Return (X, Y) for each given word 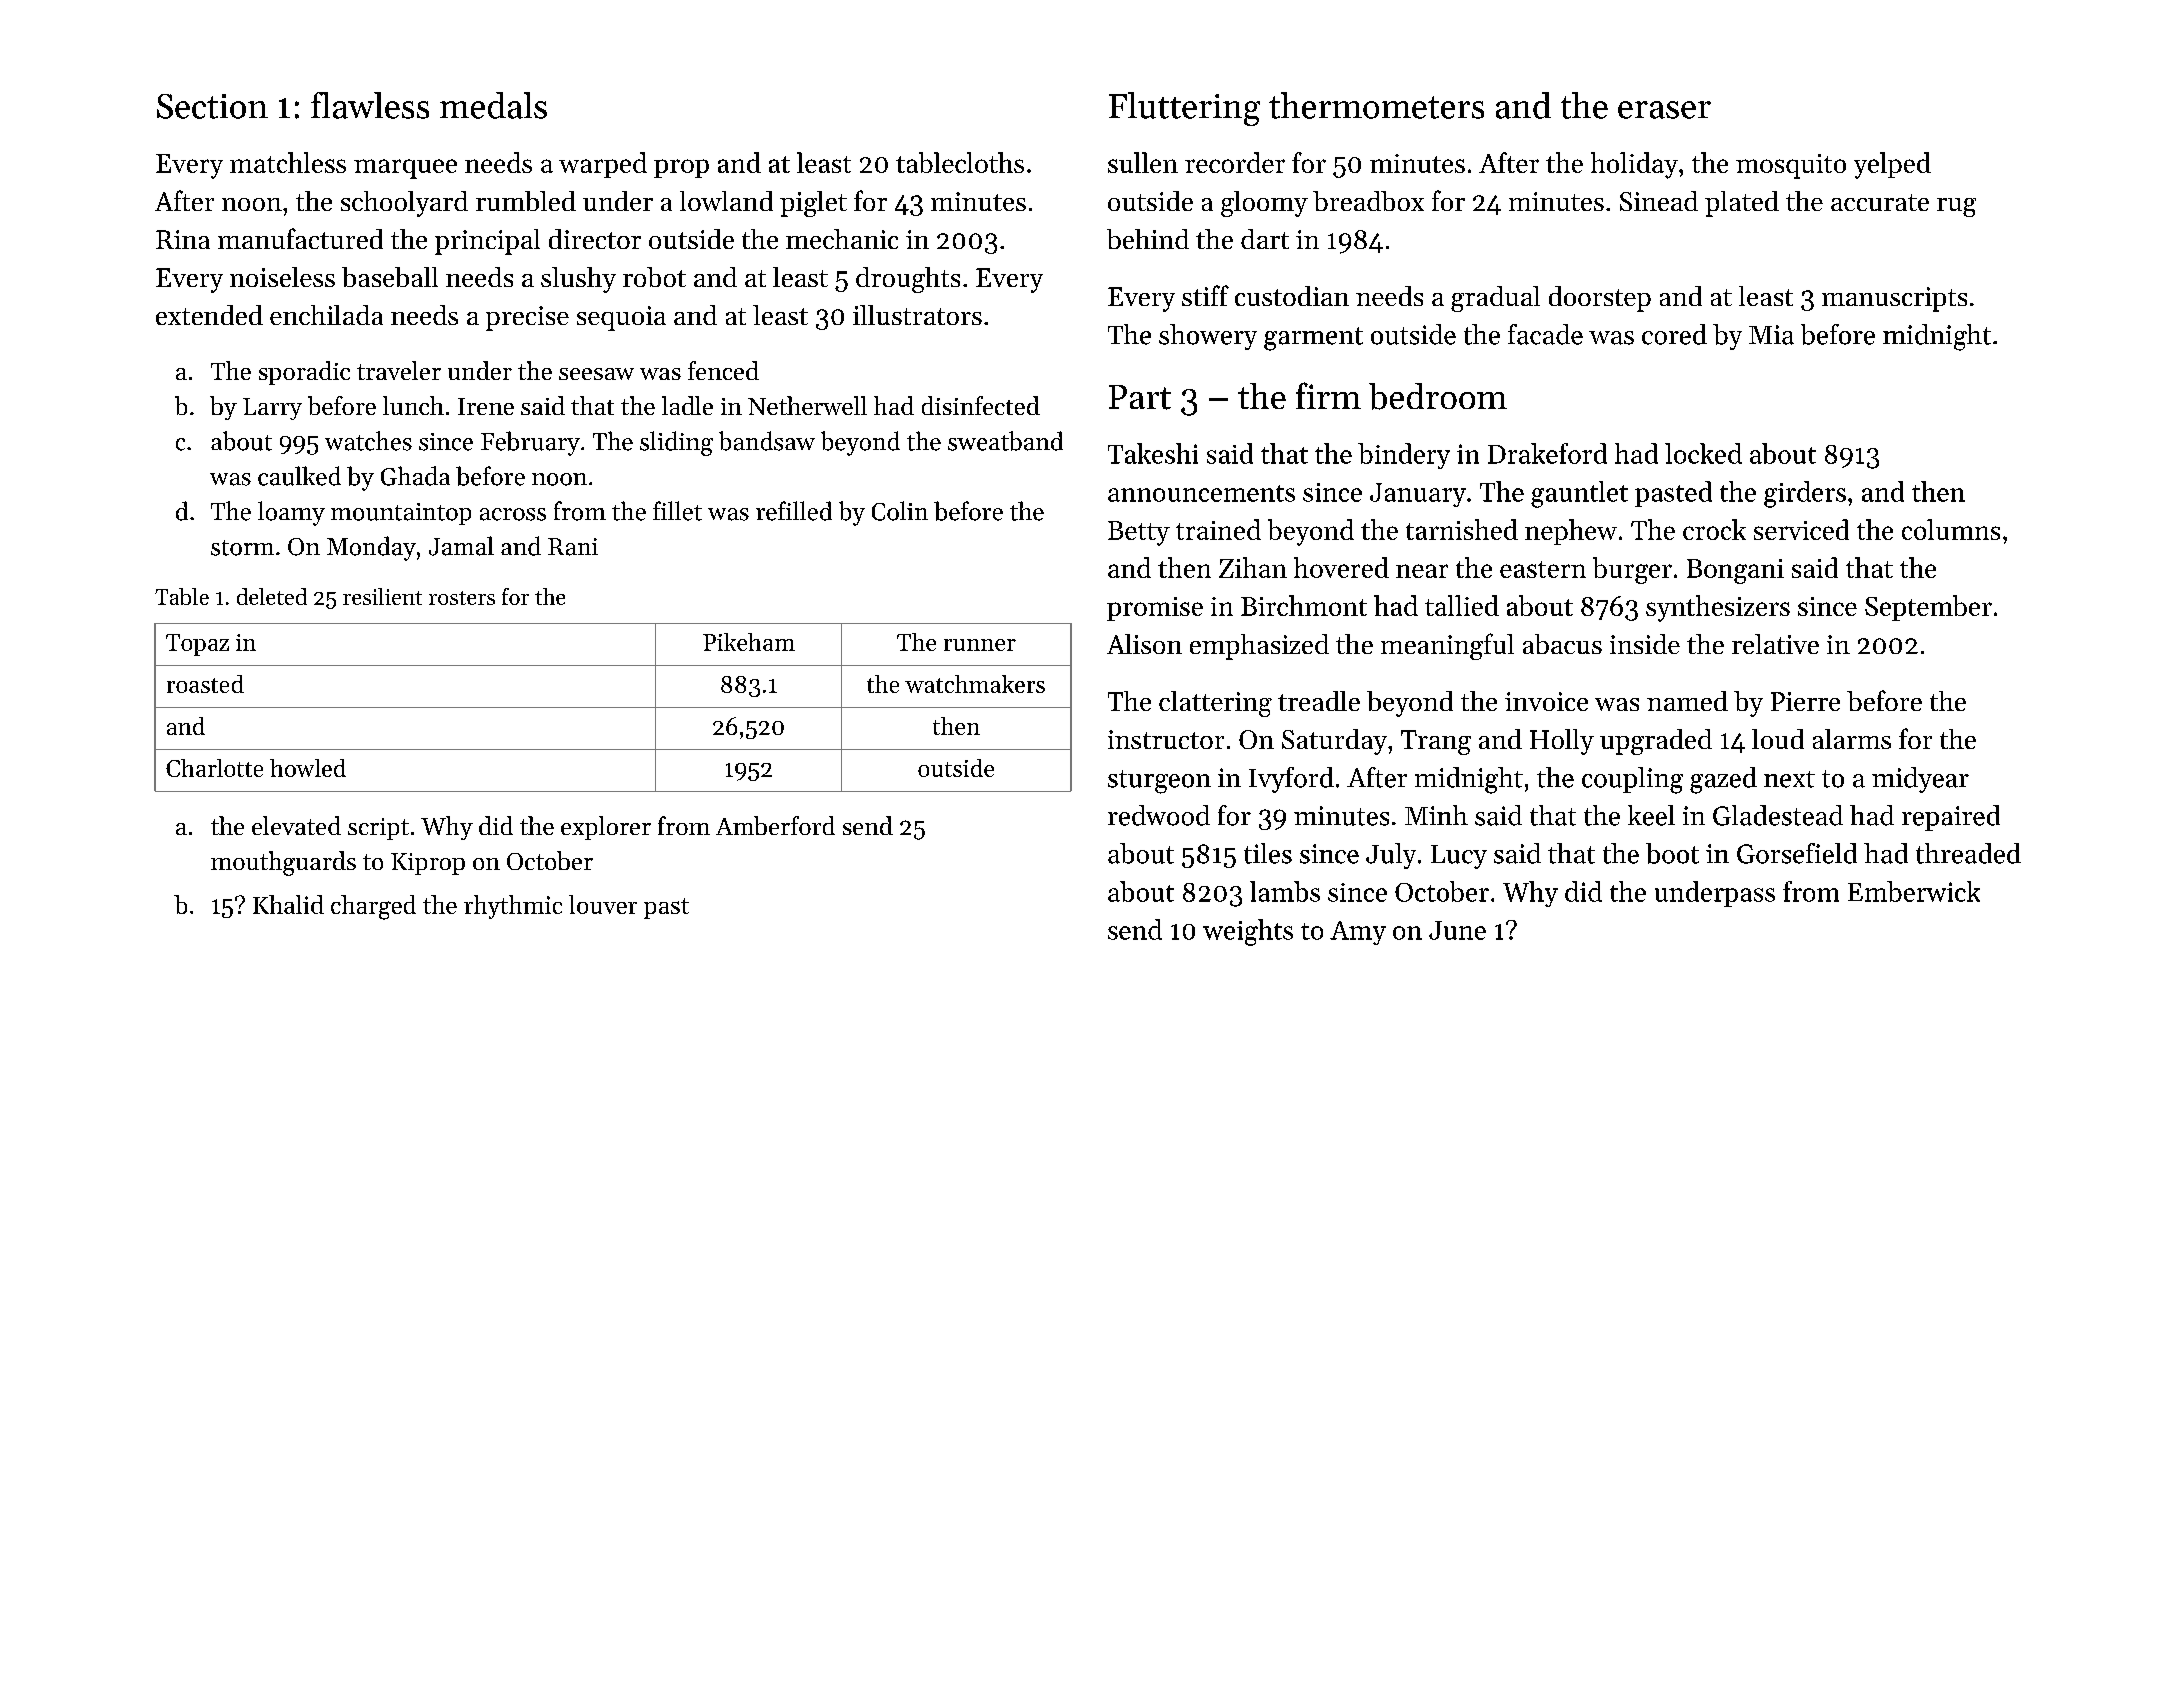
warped (603, 165)
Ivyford (1291, 780)
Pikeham (749, 642)
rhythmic (513, 907)
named (1687, 701)
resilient (382, 596)
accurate (1880, 202)
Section (212, 106)
